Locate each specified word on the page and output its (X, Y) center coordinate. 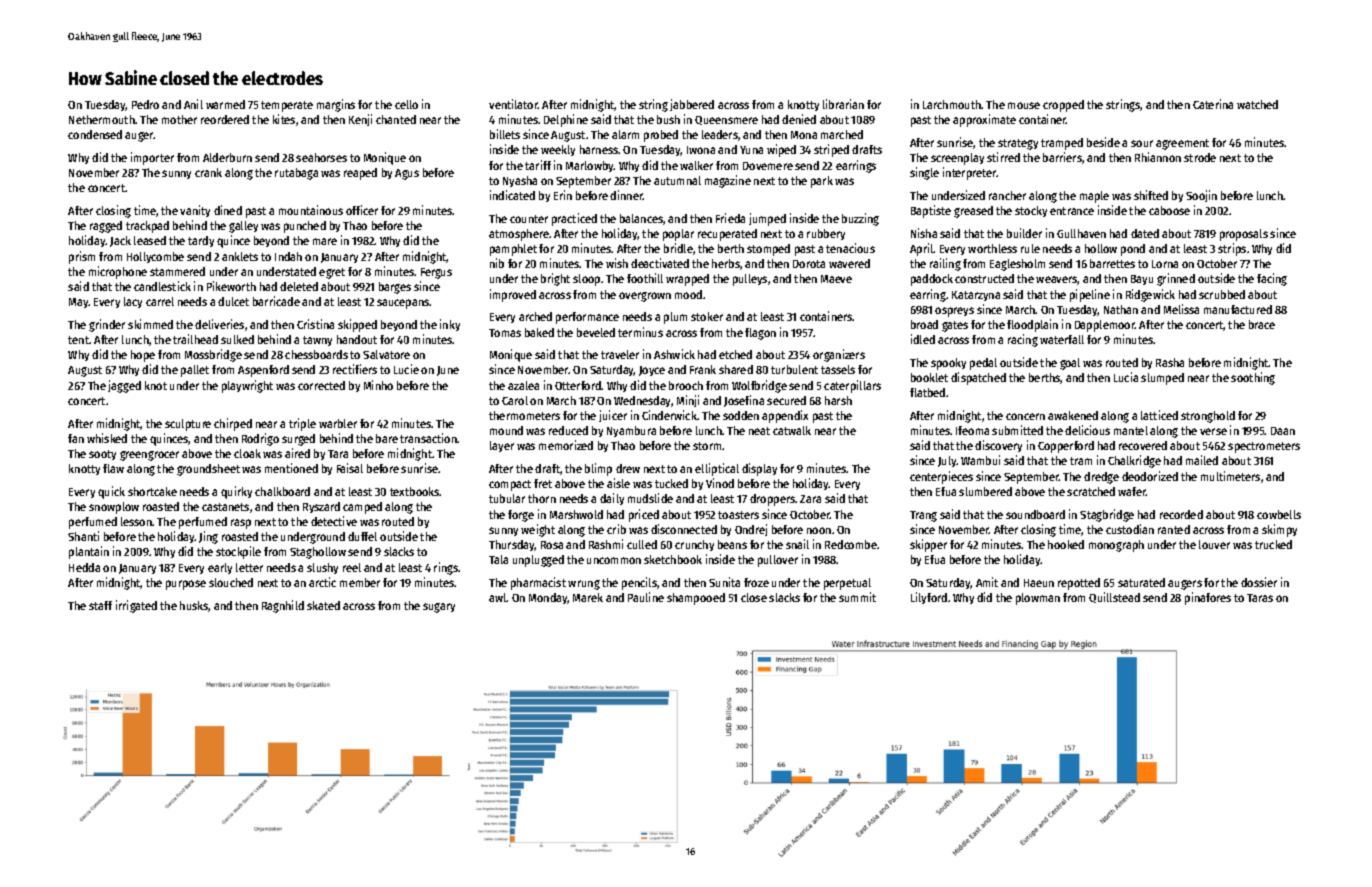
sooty (102, 455)
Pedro (145, 104)
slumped (1162, 379)
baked (539, 332)
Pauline (646, 597)
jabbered (692, 105)
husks (194, 606)
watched (1257, 104)
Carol (515, 400)
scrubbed (1222, 294)
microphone (118, 272)
